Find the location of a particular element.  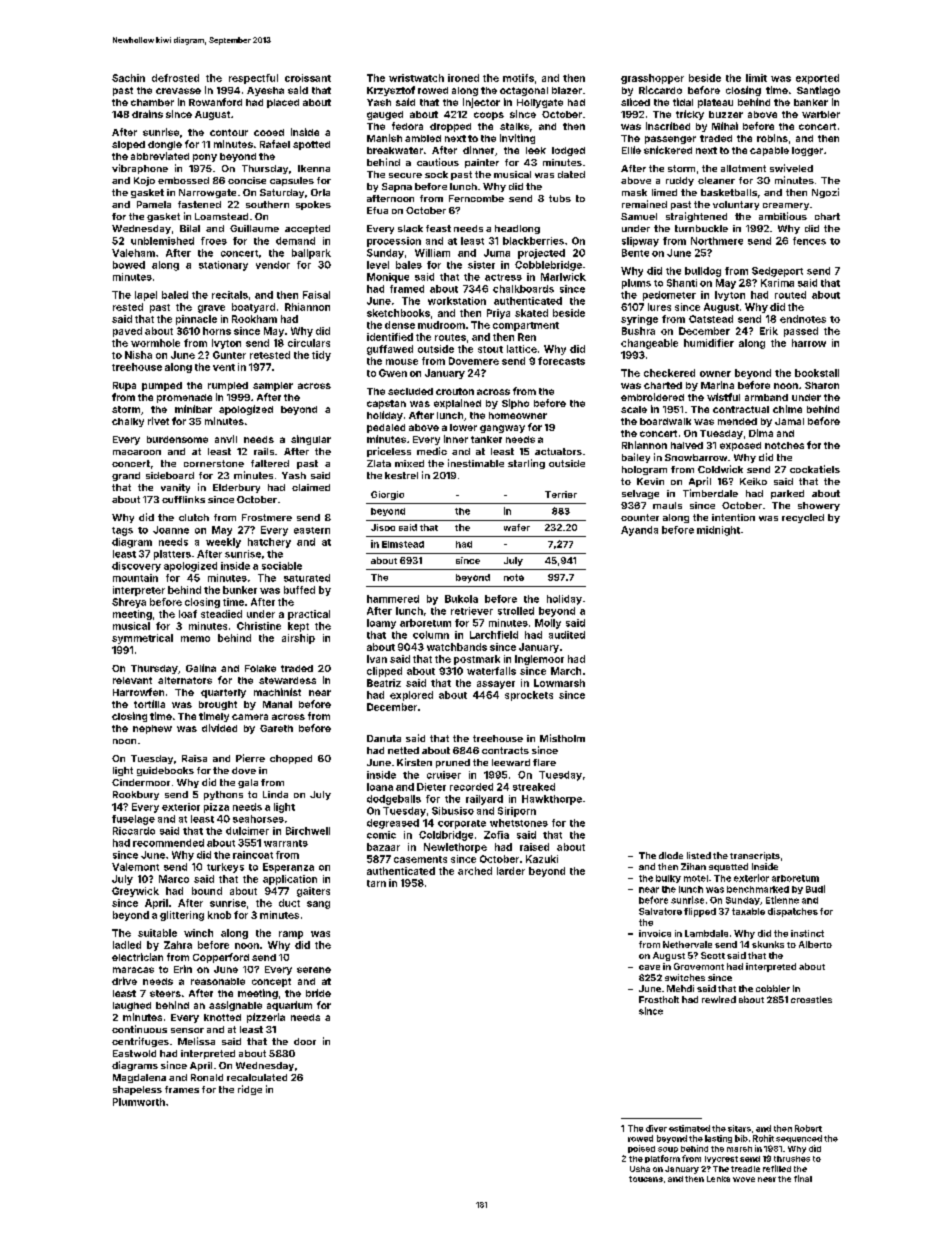

audited is located at coordinates (567, 635).
